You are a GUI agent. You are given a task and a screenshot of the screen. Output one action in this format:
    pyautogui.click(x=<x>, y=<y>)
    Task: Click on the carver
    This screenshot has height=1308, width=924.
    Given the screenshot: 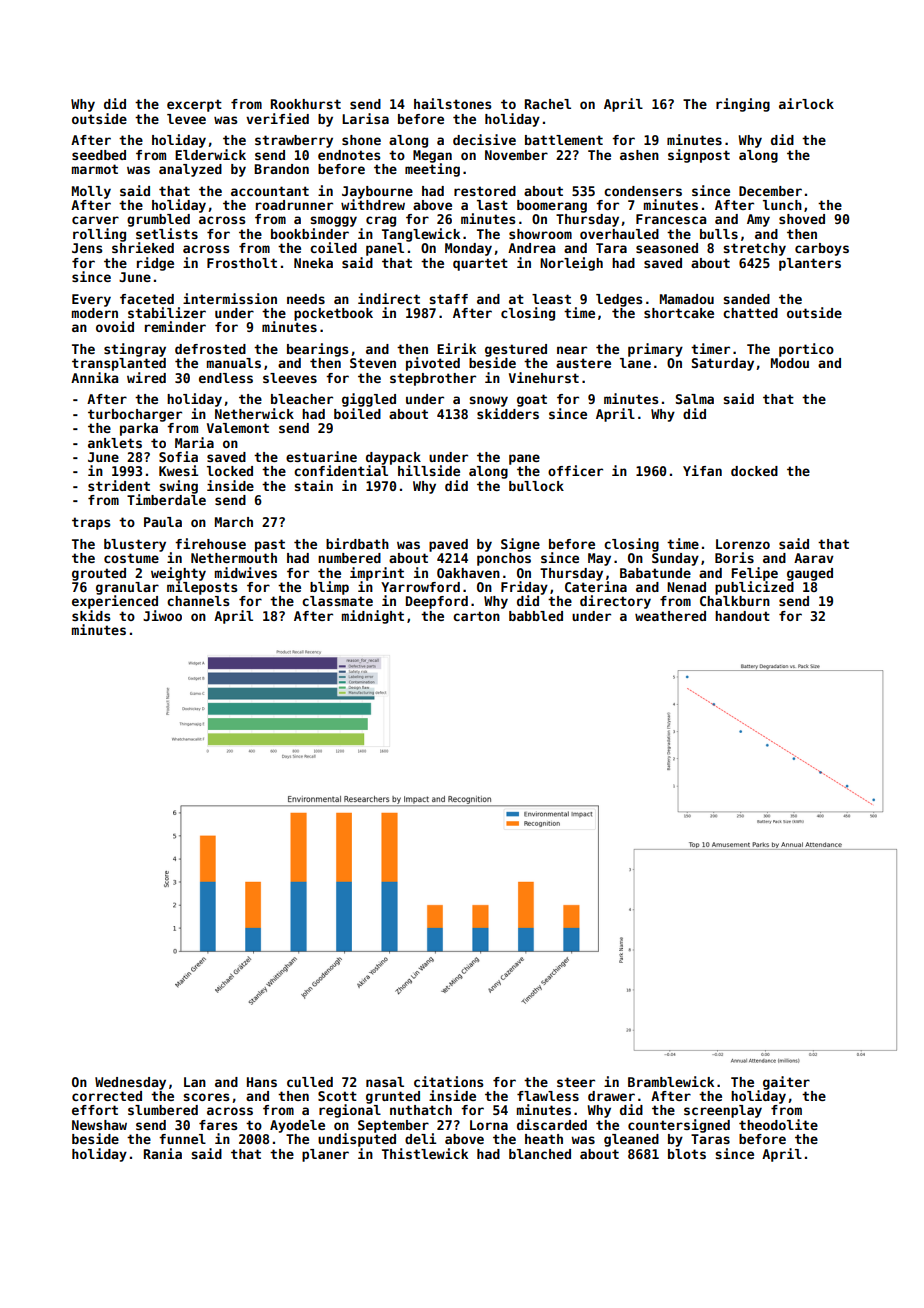 What is the action you would take?
    pyautogui.click(x=95, y=220)
